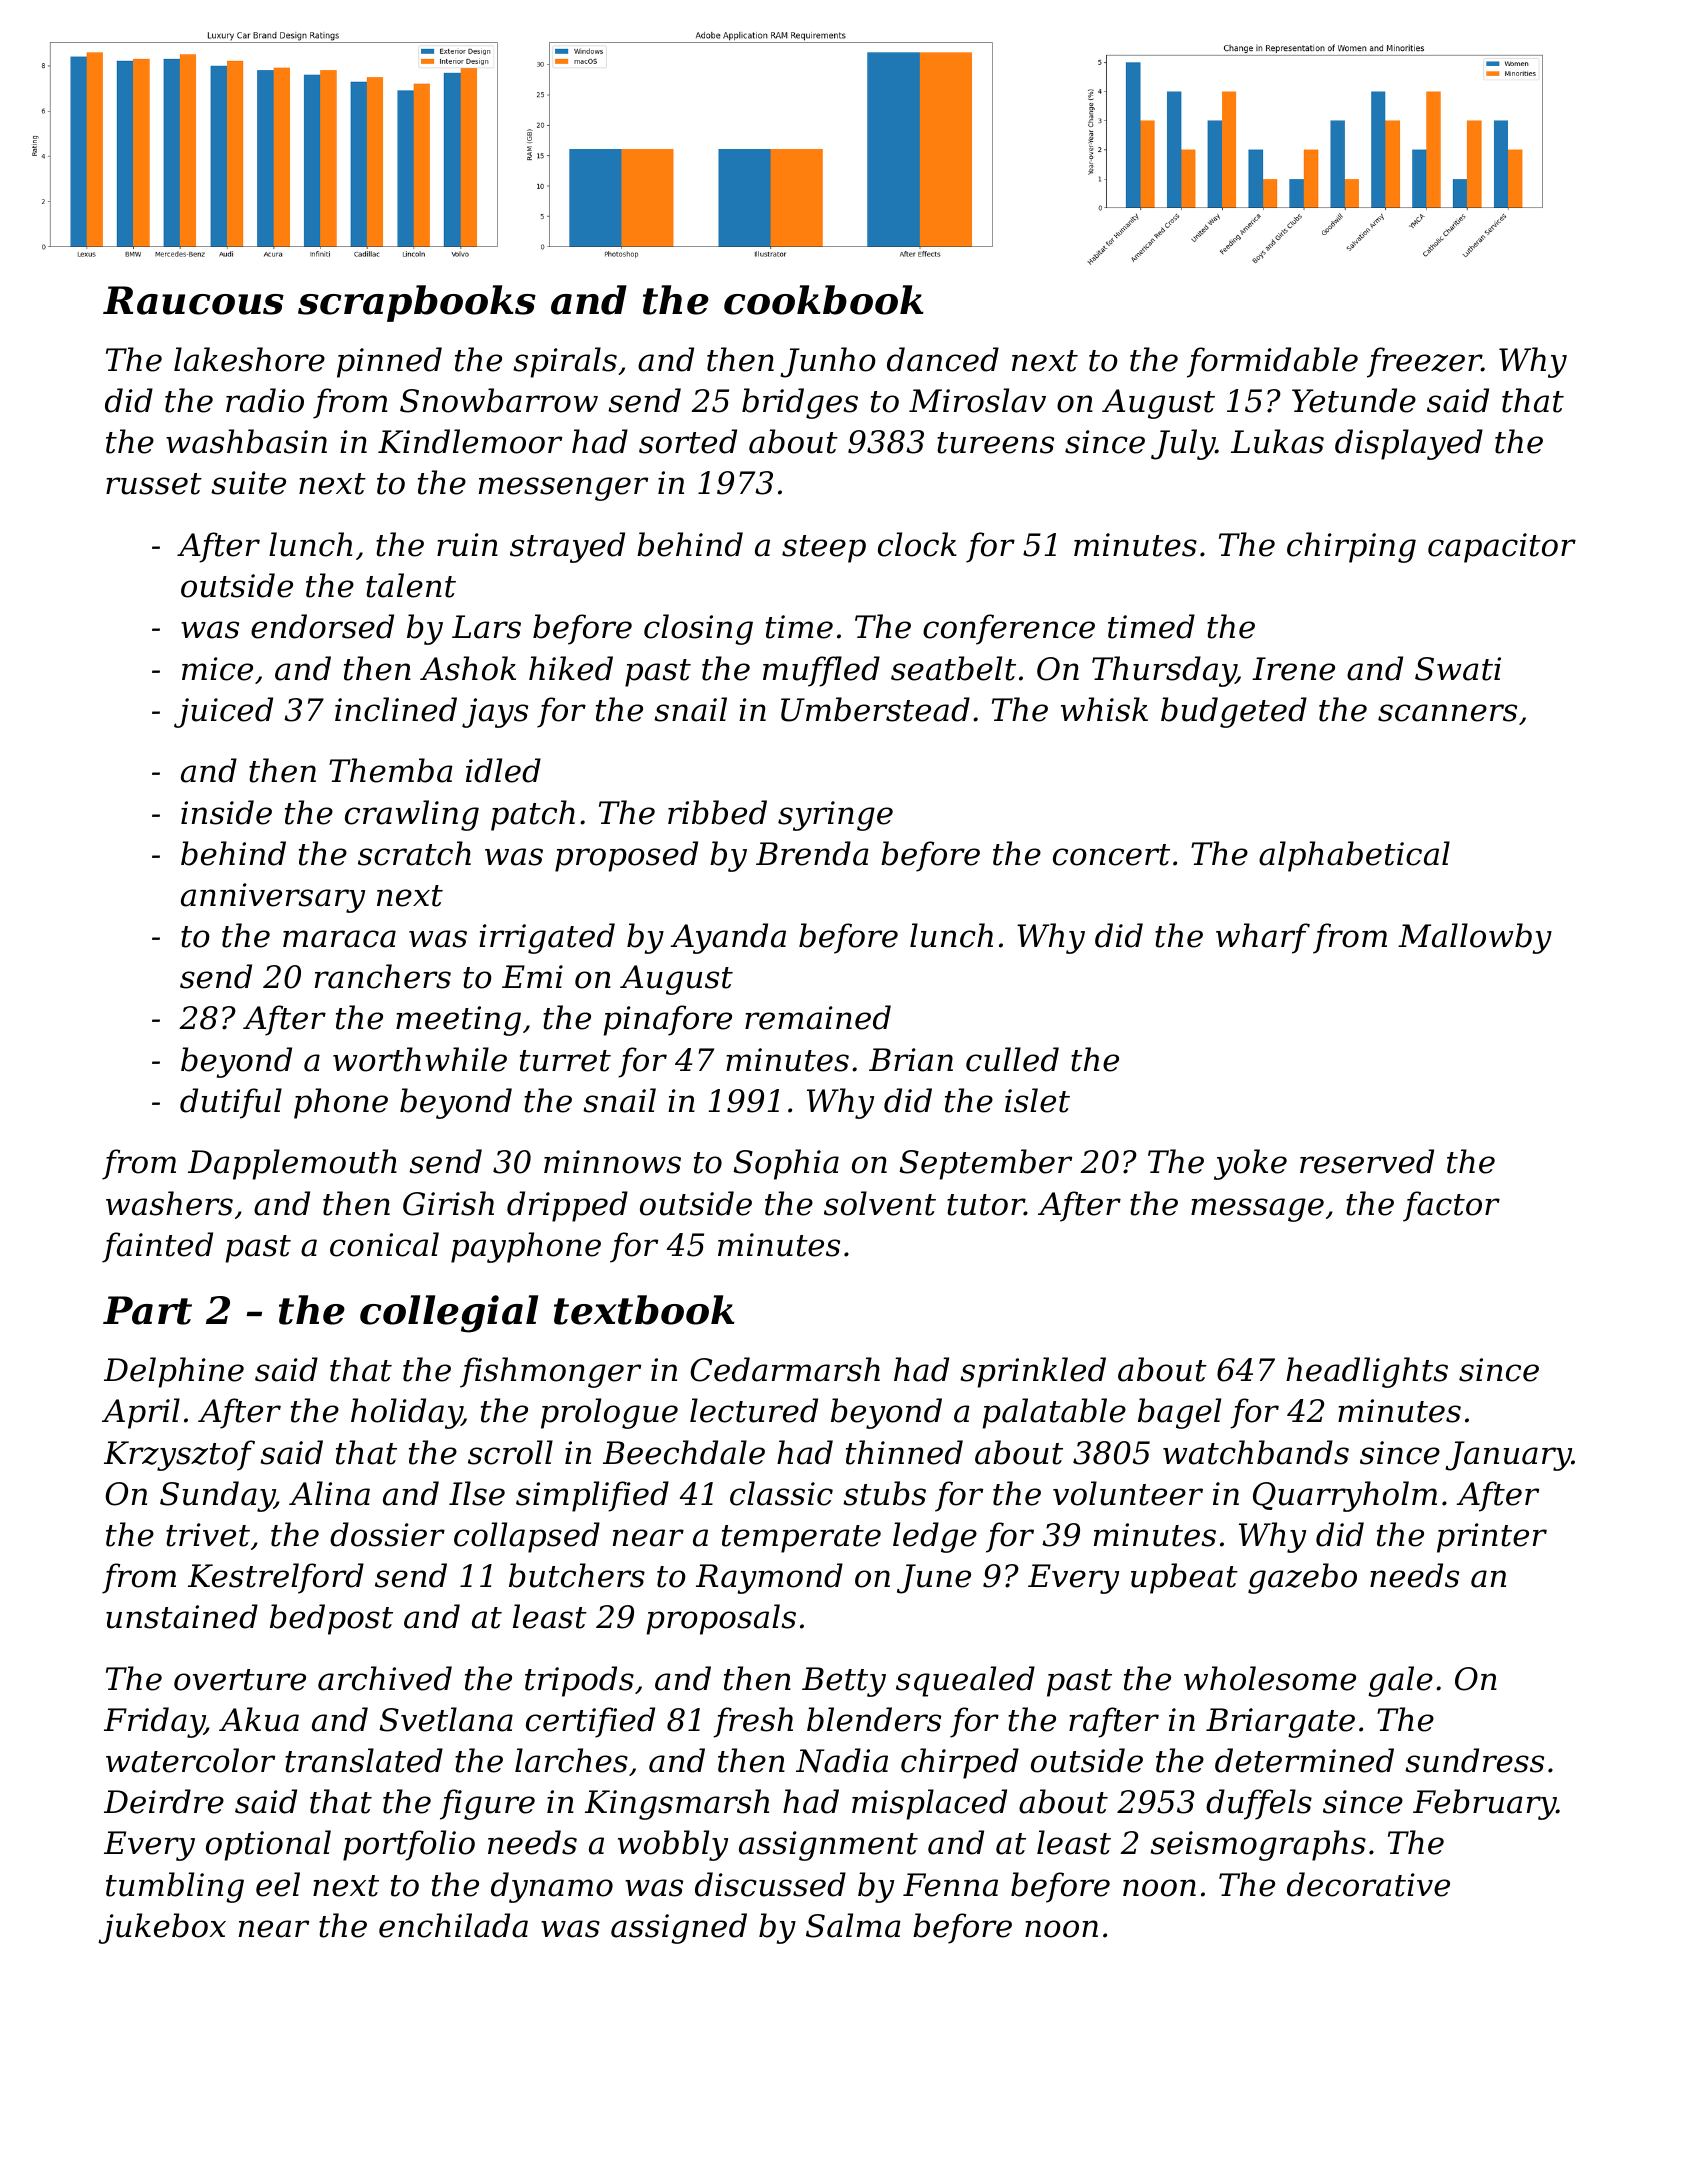 Image resolution: width=1683 pixels, height=2178 pixels. Describe the element at coordinates (273, 898) in the document. I see `anniversary` at that location.
